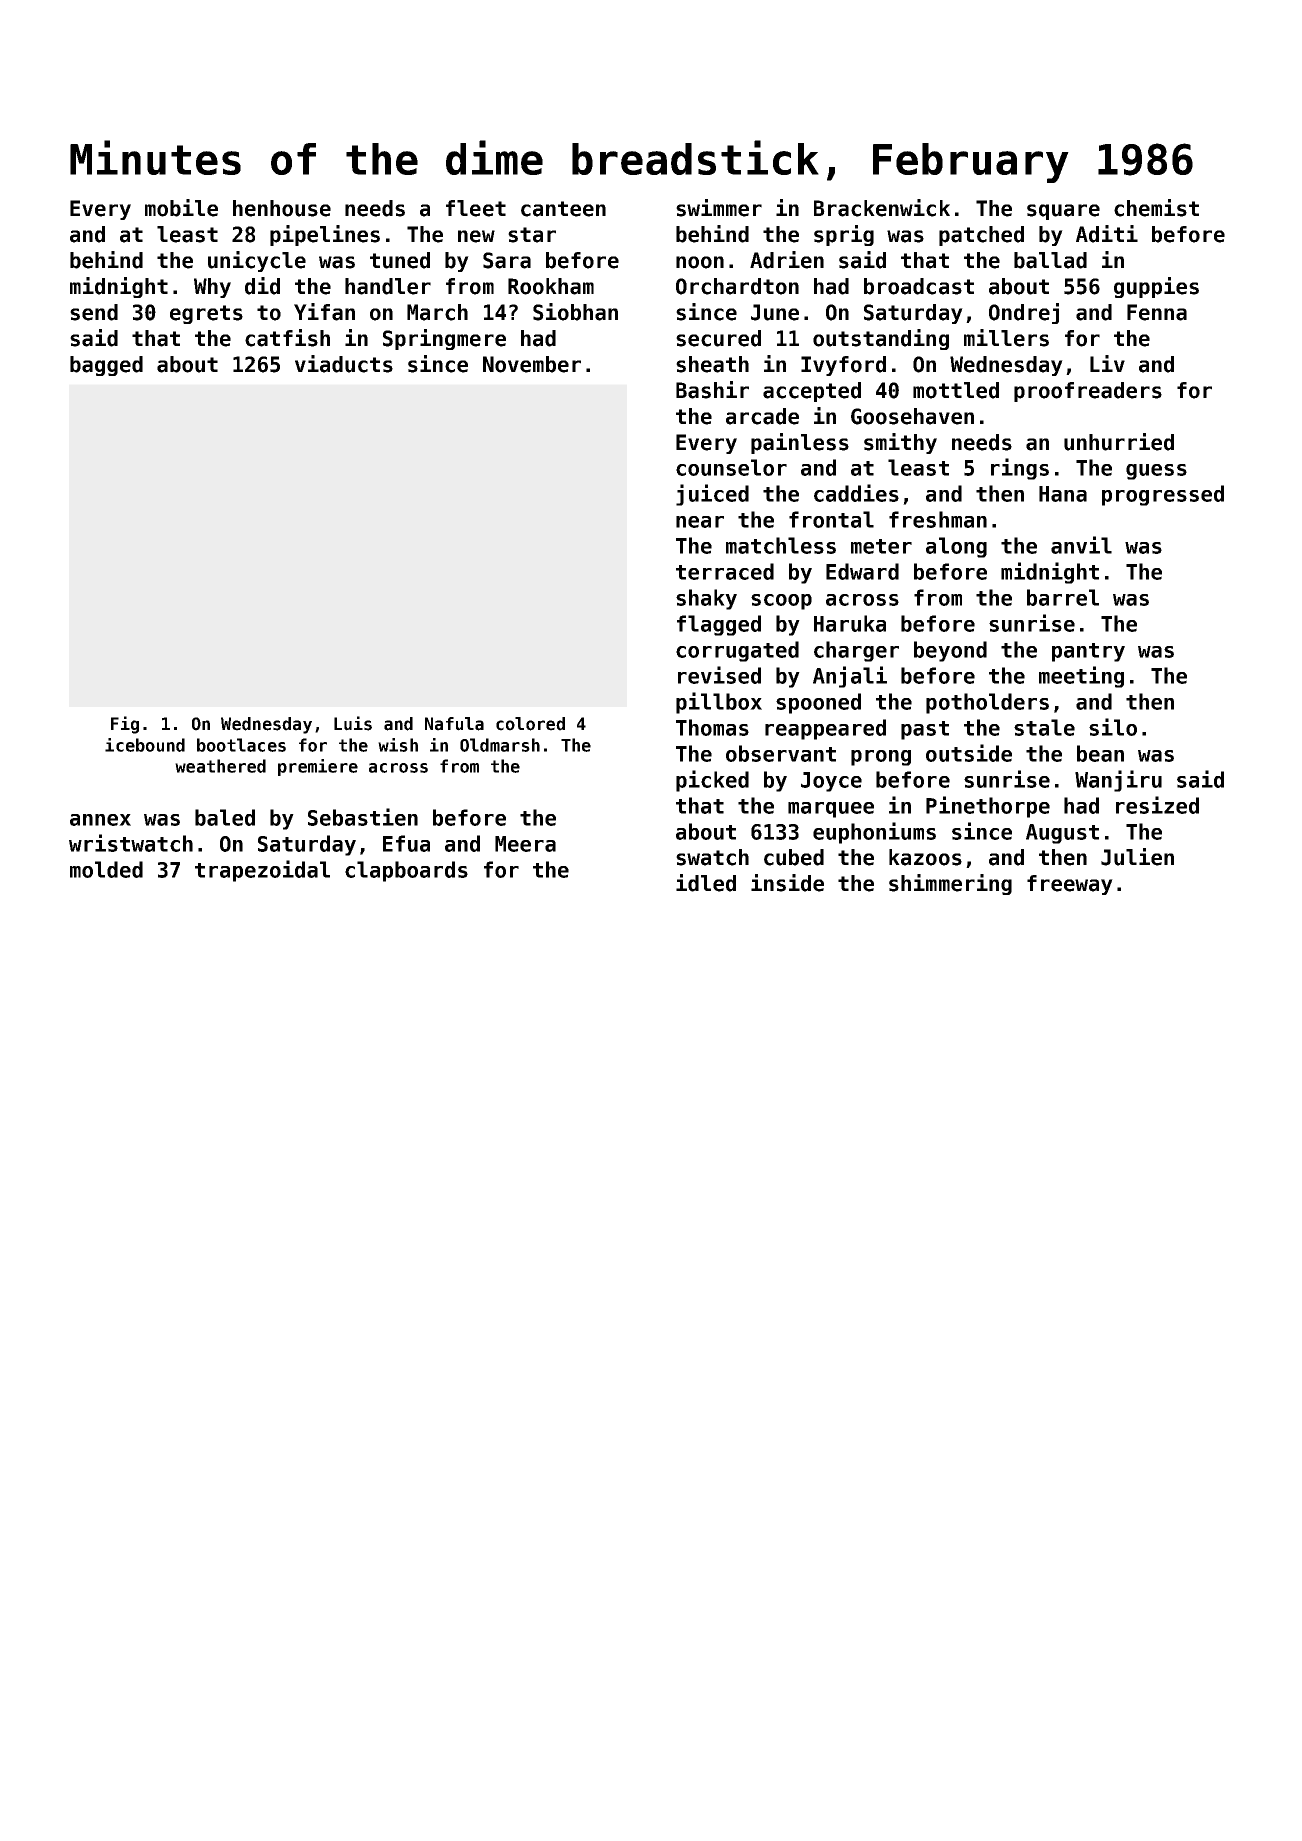 The image size is (1302, 1841). Describe the element at coordinates (125, 725) in the document. I see `Fig` at that location.
